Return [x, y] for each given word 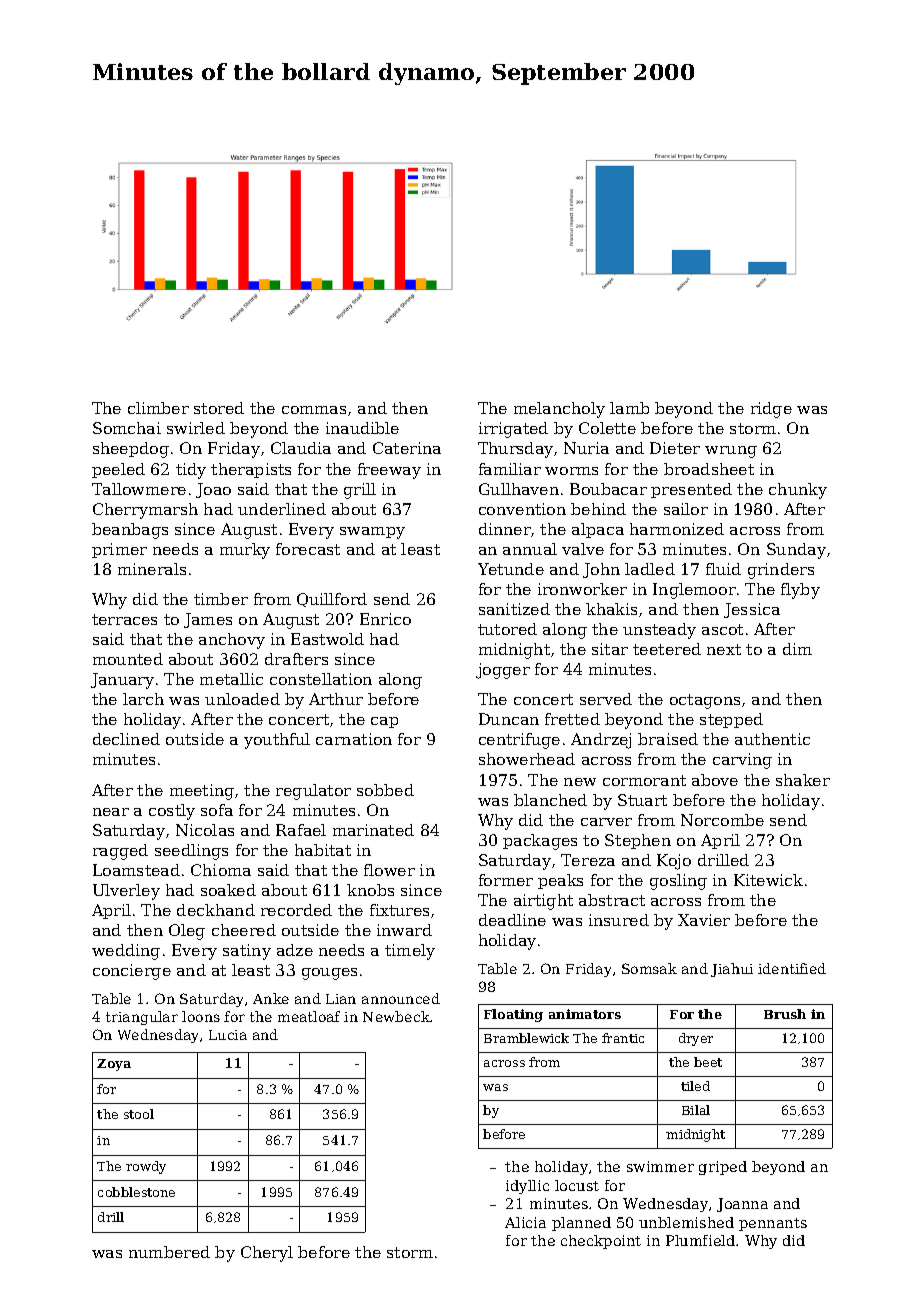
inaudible [362, 428]
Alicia [525, 1222]
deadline [512, 920]
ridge [771, 410]
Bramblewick [526, 1038]
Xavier [704, 920]
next [724, 649]
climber [158, 408]
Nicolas [205, 830]
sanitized [514, 609]
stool [139, 1114]
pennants [773, 1224]
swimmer [660, 1166]
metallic [231, 679]
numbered [169, 1252]
